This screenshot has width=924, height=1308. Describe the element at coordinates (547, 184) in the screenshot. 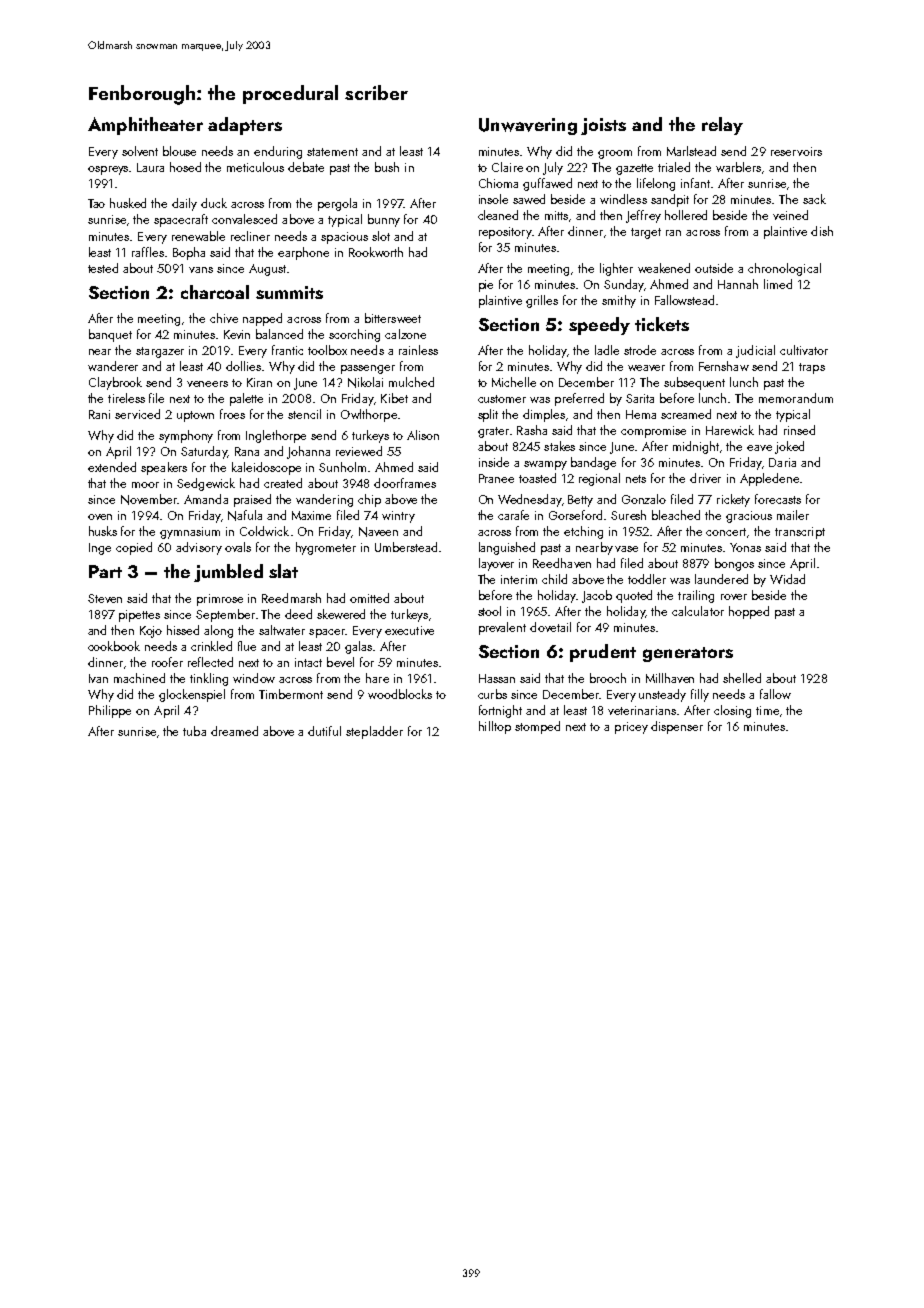

I see `guffawed` at that location.
